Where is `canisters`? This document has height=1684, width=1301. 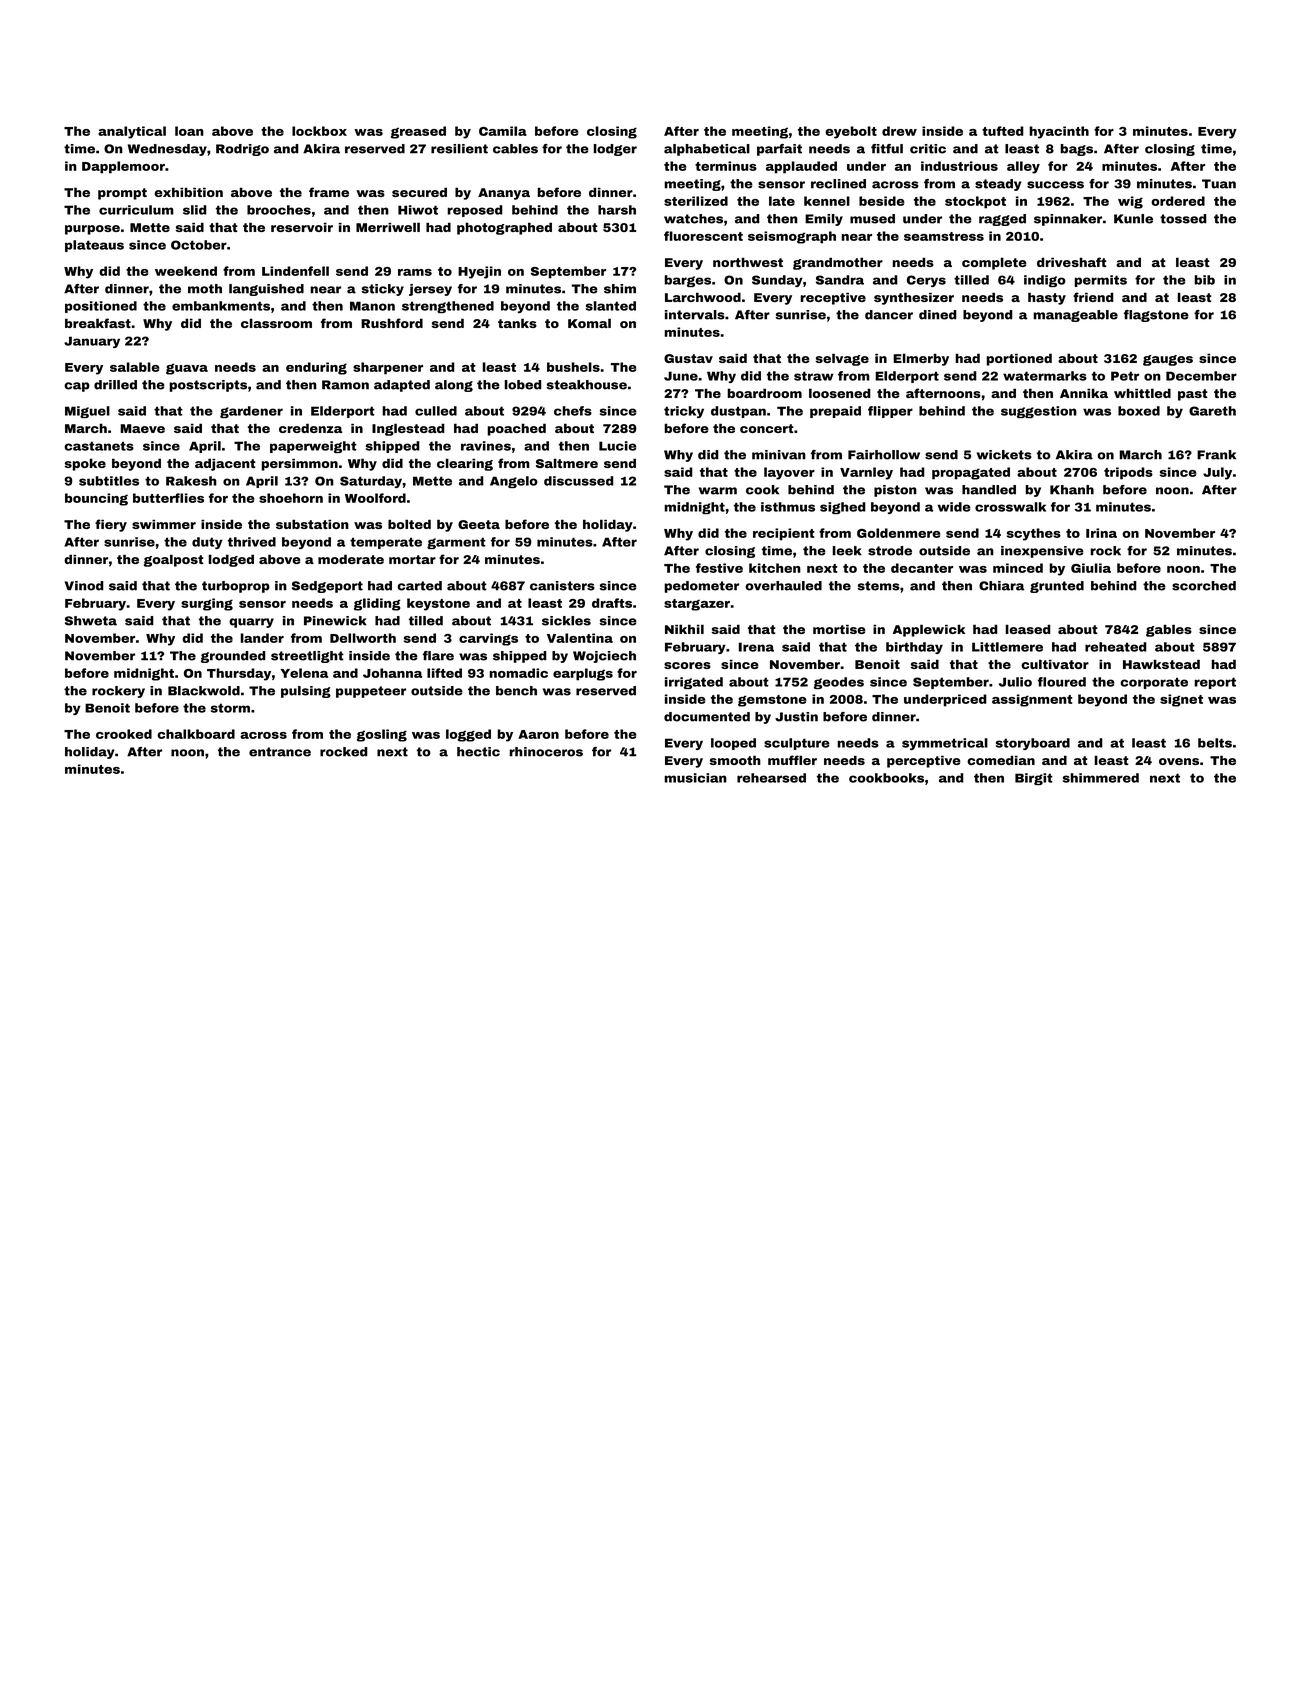
canisters is located at coordinates (562, 586).
